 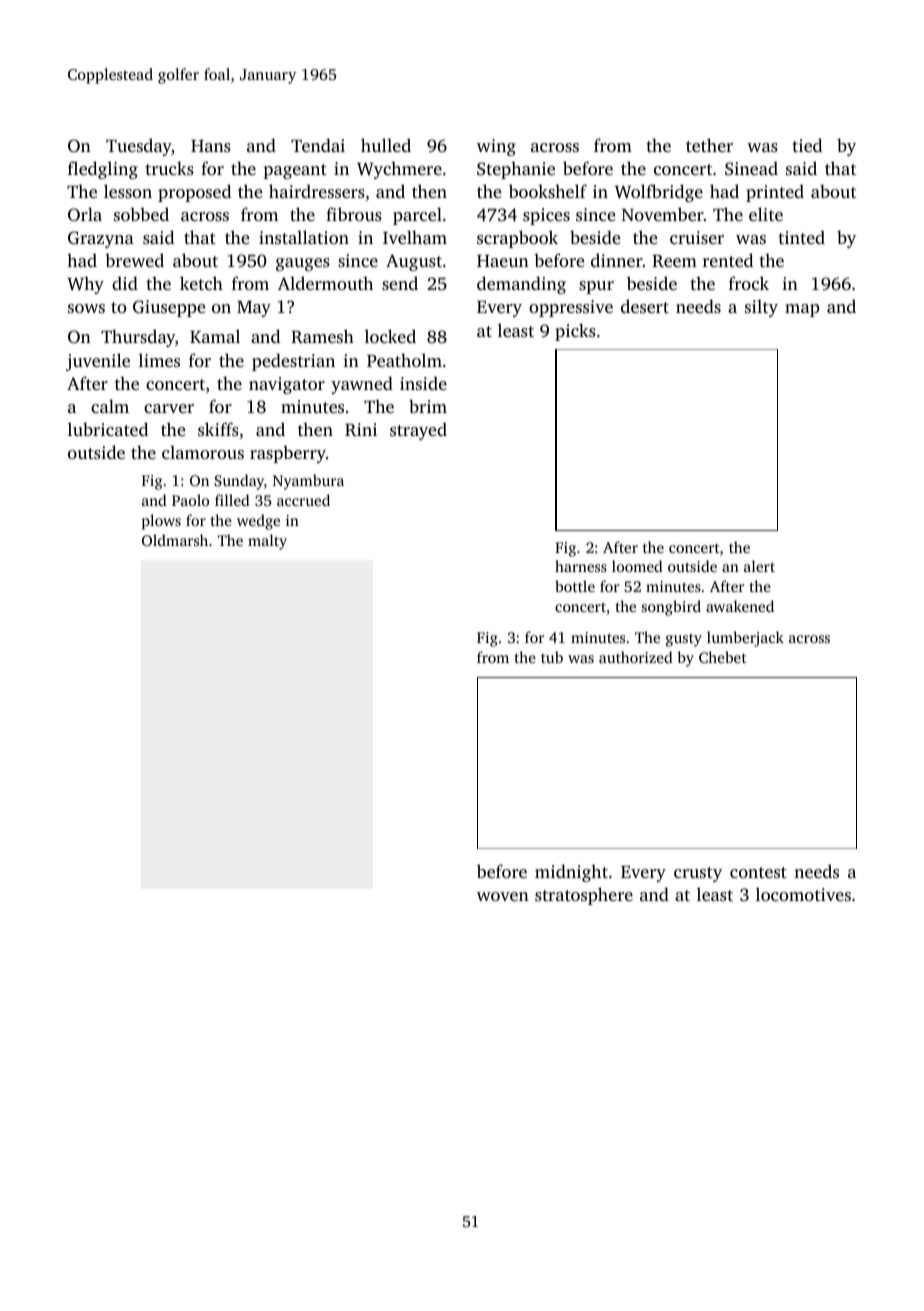 What do you see at coordinates (645, 306) in the screenshot?
I see `desert` at bounding box center [645, 306].
